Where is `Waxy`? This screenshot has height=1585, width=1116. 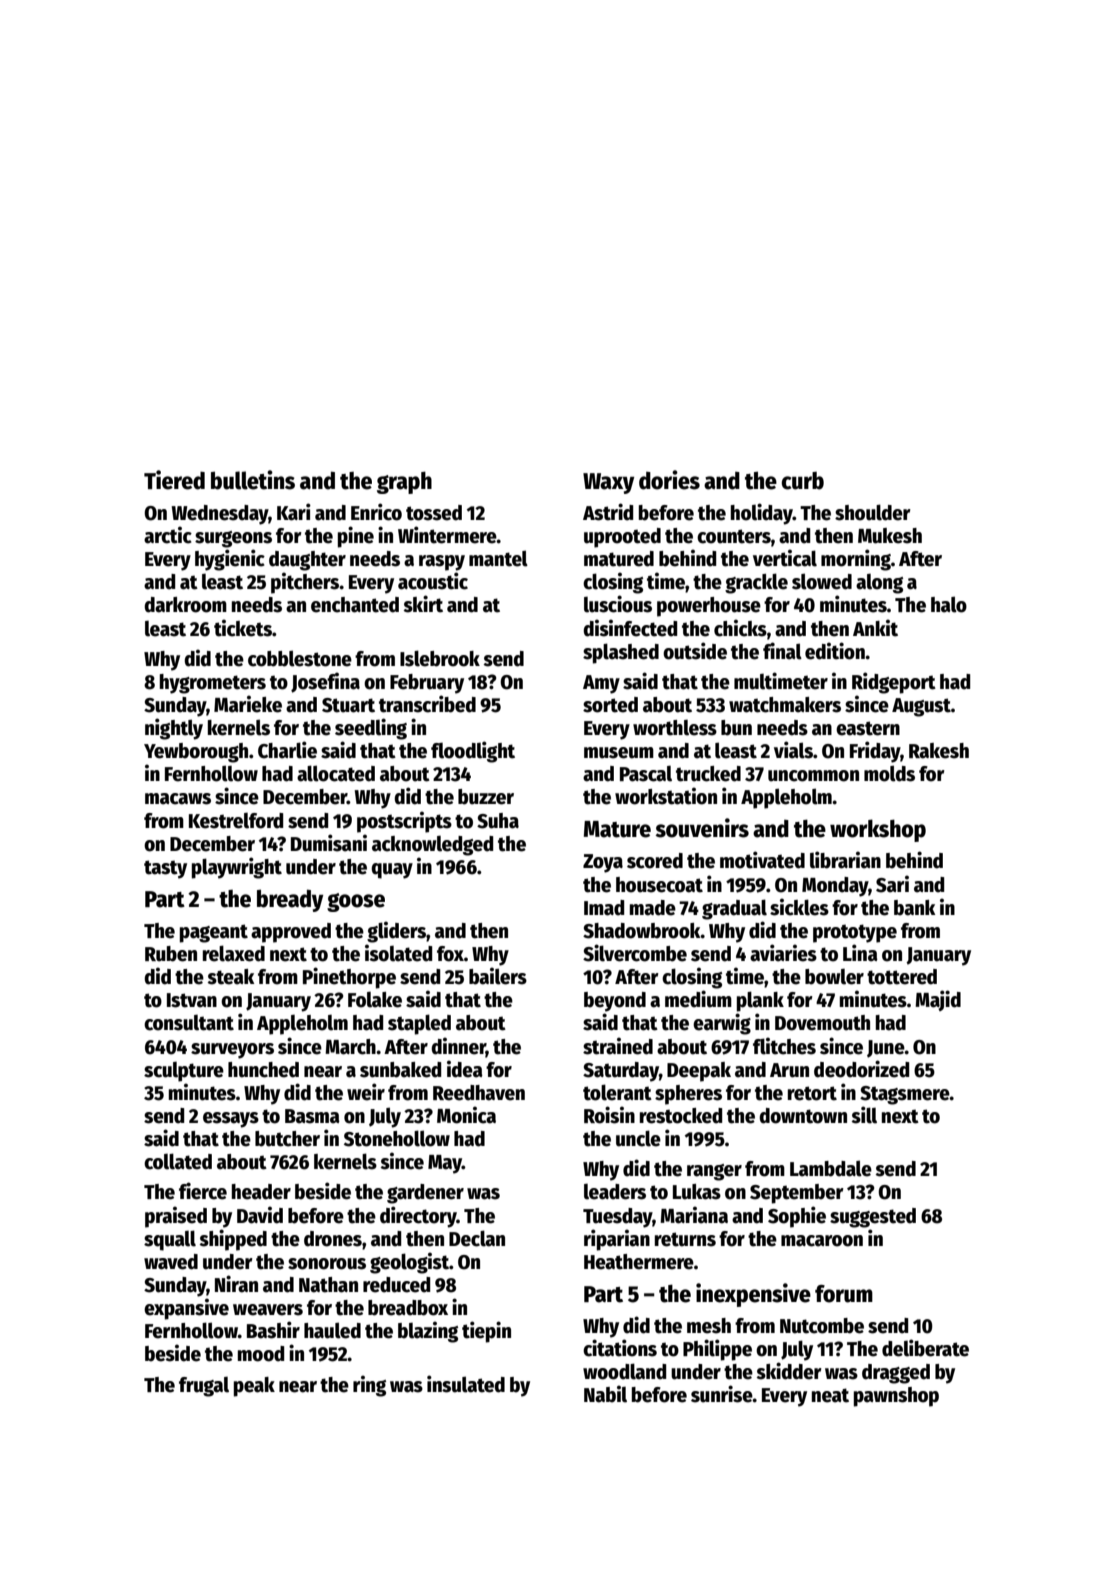
Waxy is located at coordinates (608, 483).
